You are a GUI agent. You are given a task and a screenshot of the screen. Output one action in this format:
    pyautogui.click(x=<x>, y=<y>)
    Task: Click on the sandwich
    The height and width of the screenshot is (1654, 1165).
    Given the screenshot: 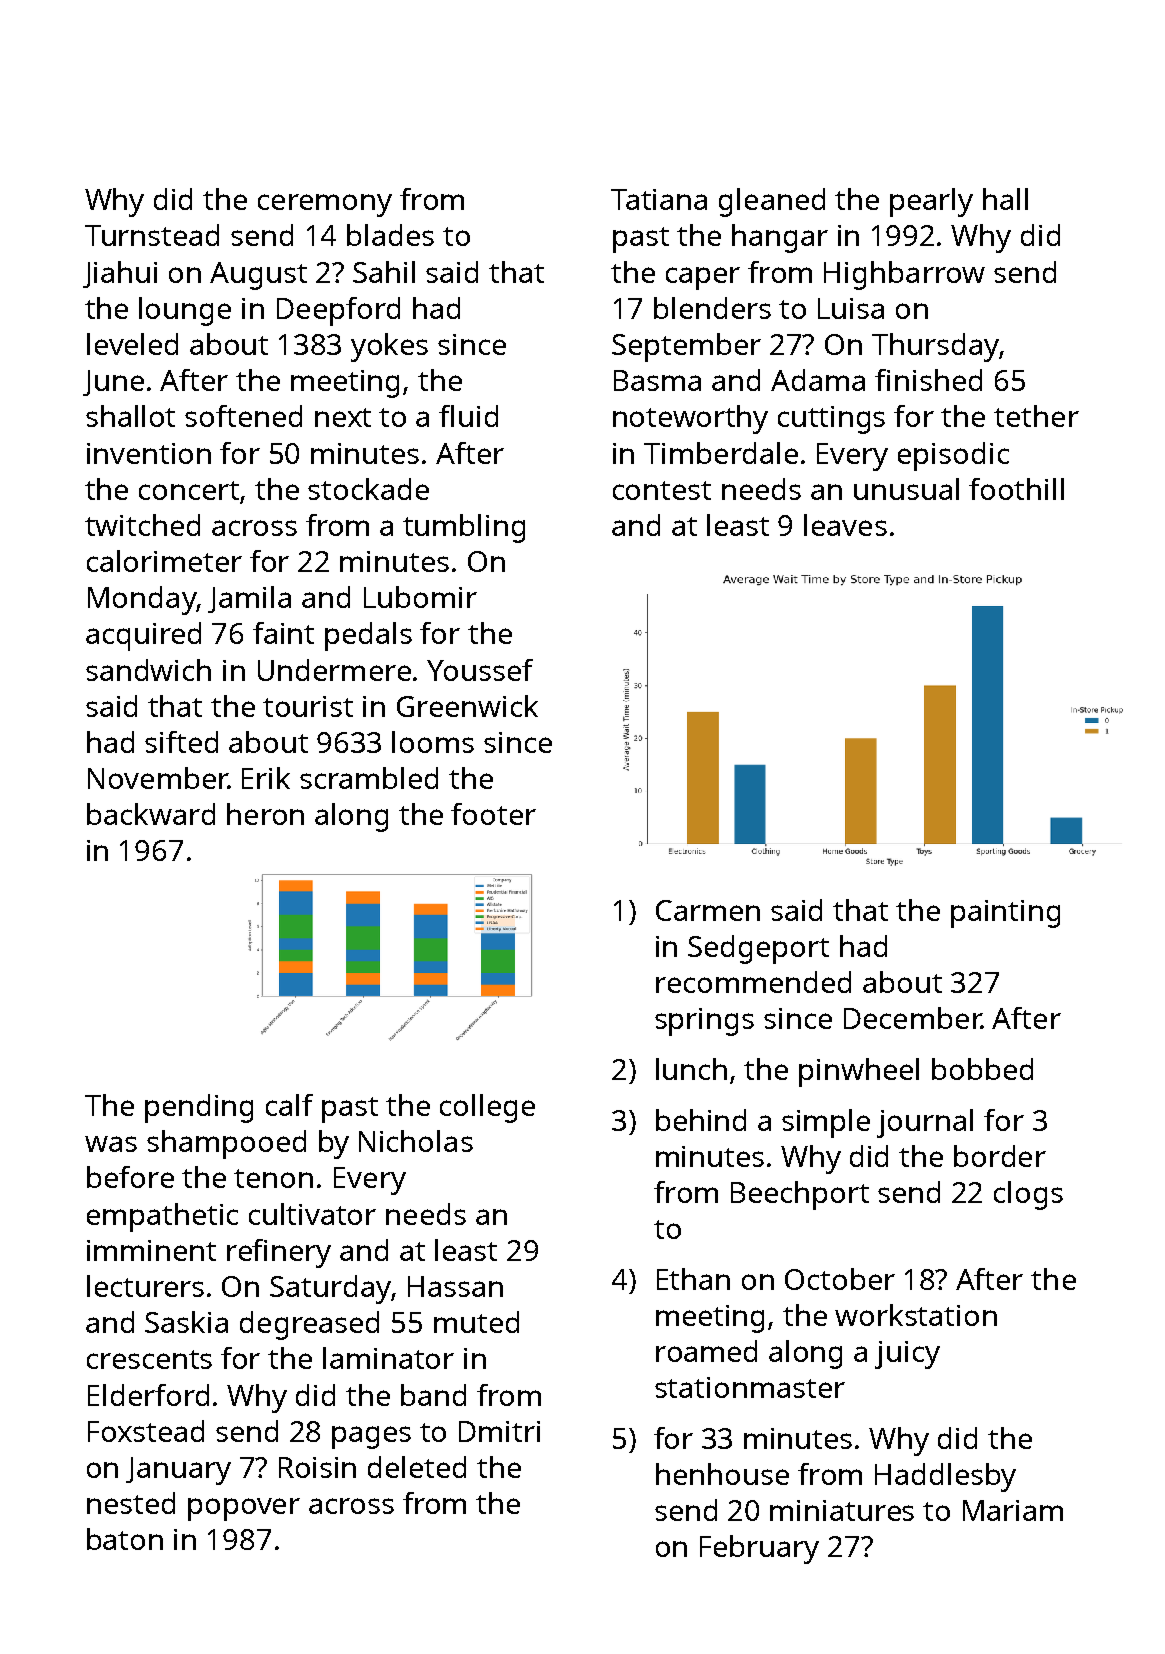 What is the action you would take?
    pyautogui.click(x=148, y=670)
